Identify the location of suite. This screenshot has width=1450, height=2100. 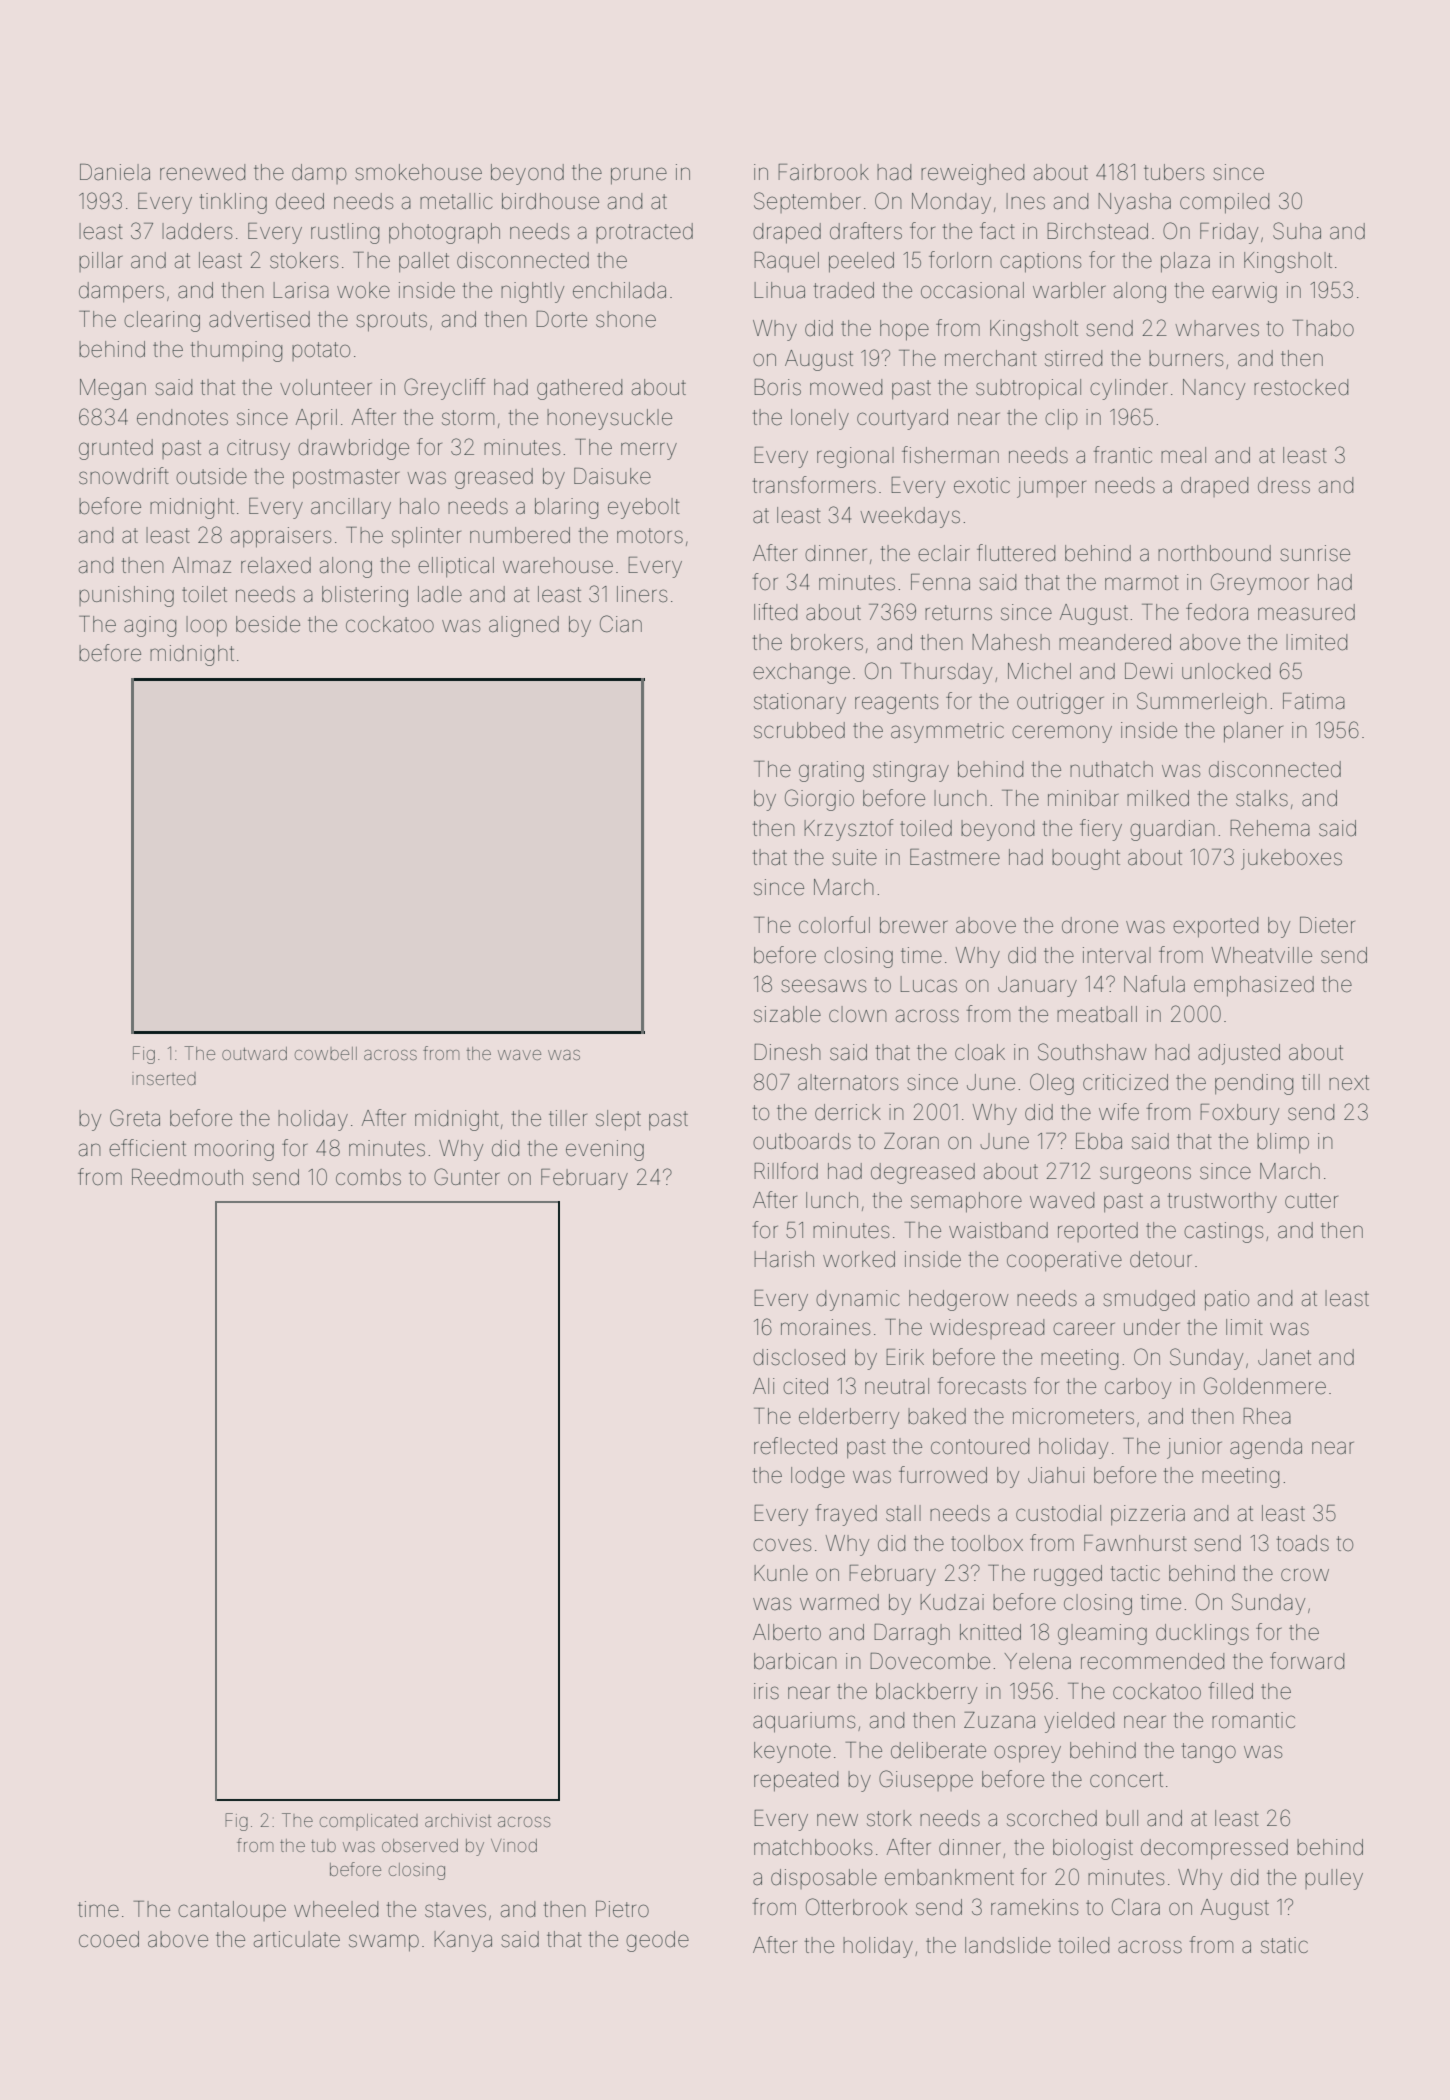
(854, 857).
